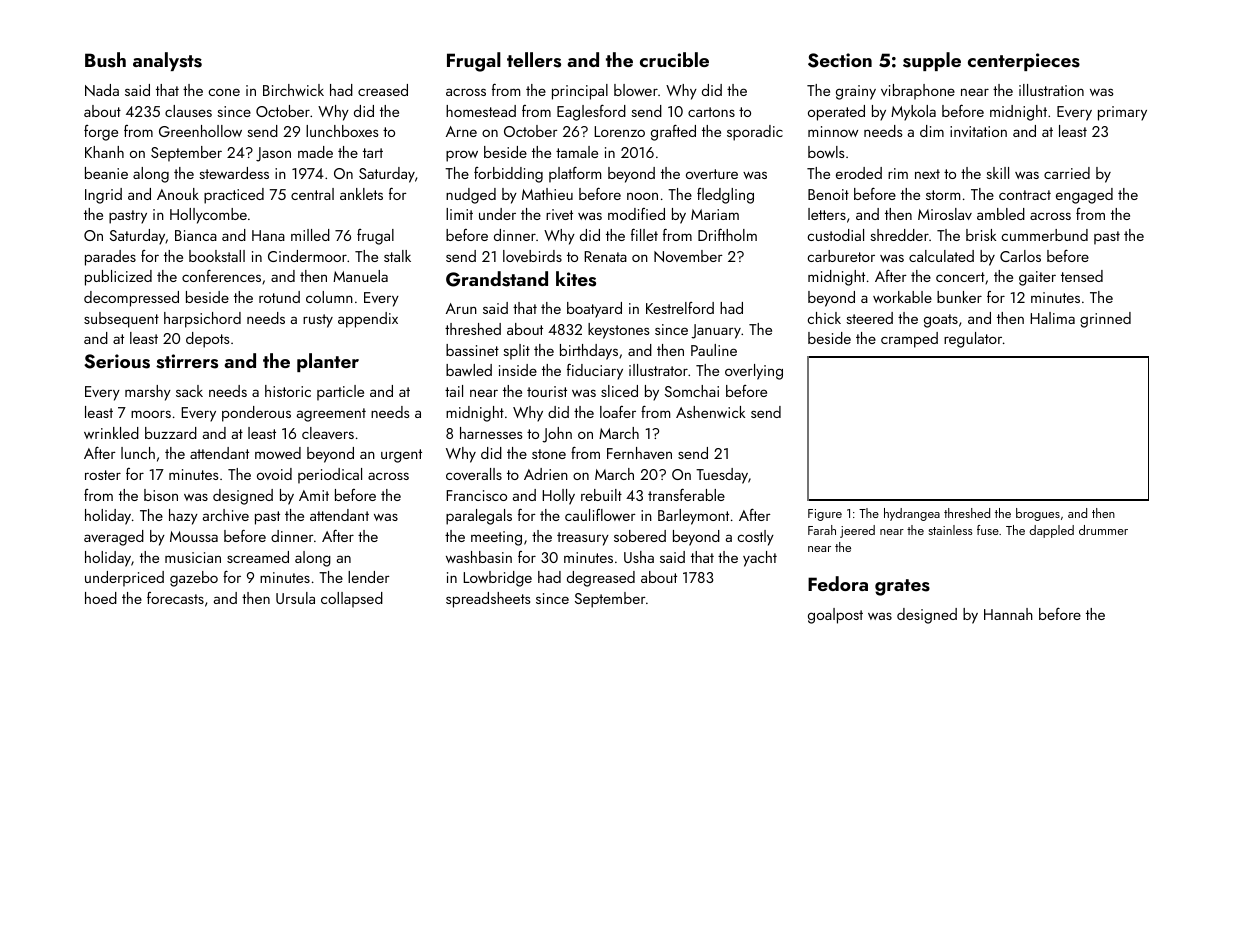 This image has width=1233, height=952. Describe the element at coordinates (352, 600) in the image. I see `collapsed` at that location.
